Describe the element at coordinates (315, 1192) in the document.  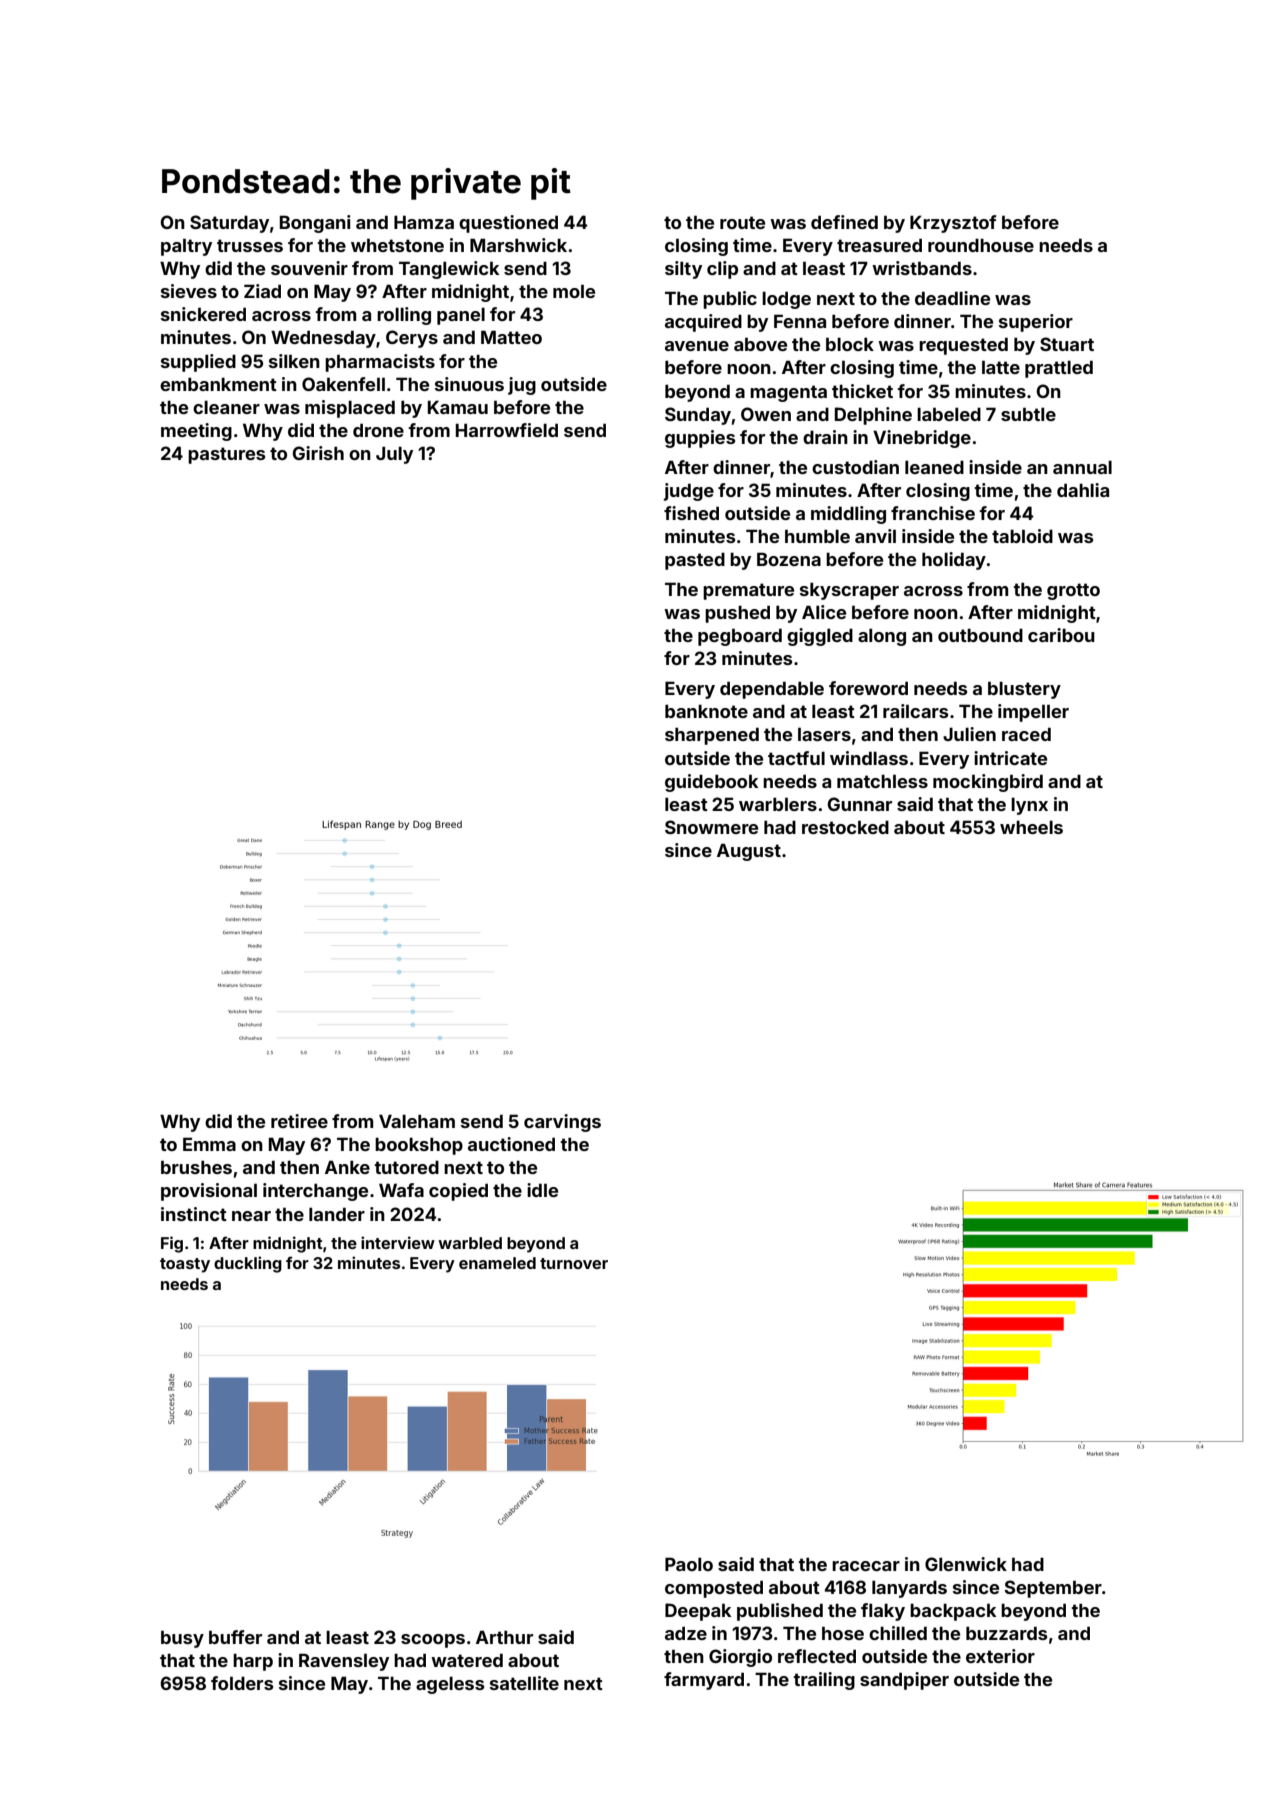
I see `interchange` at that location.
